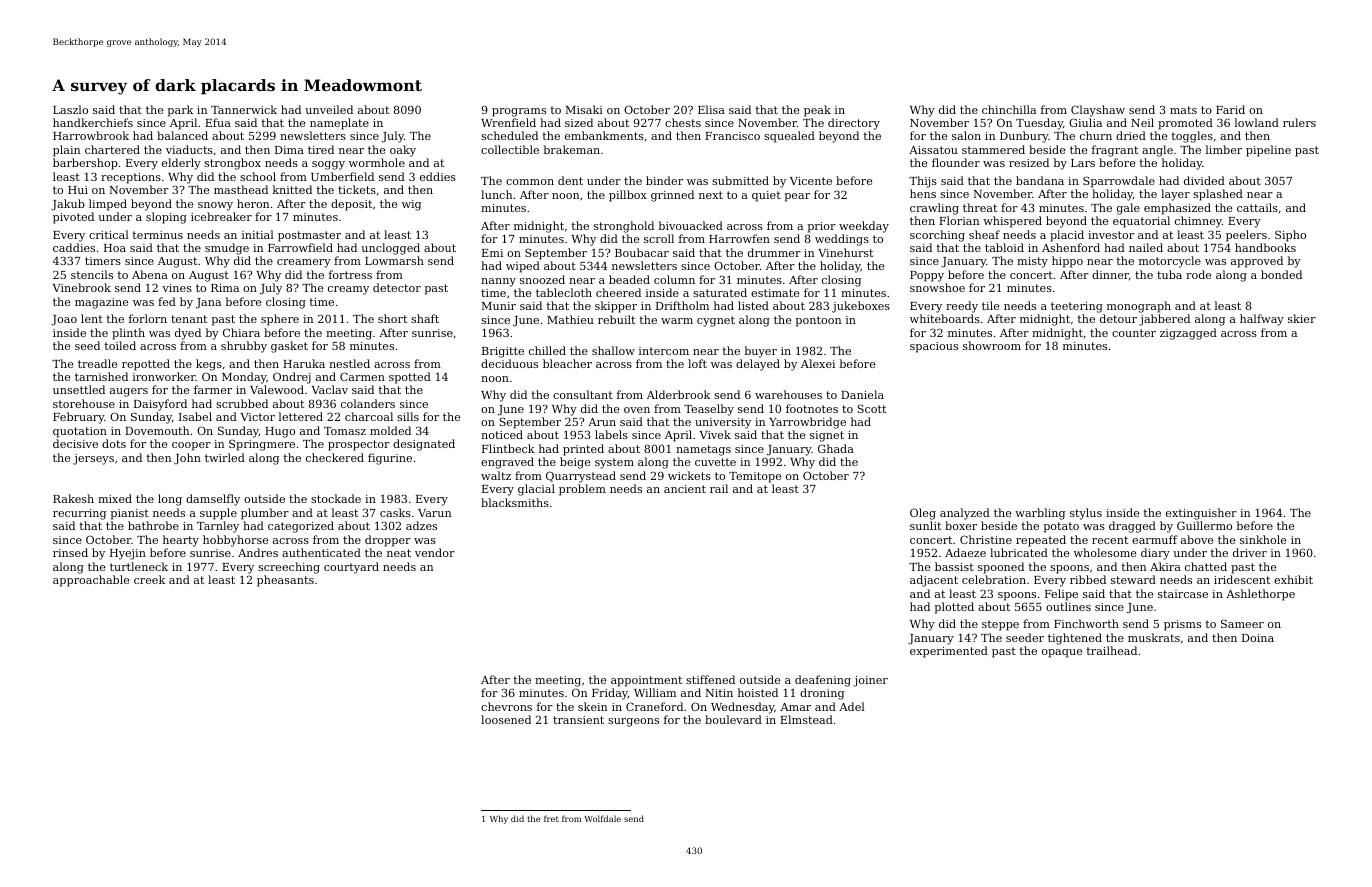 The height and width of the screenshot is (887, 1372). Describe the element at coordinates (403, 151) in the screenshot. I see `oaky` at that location.
